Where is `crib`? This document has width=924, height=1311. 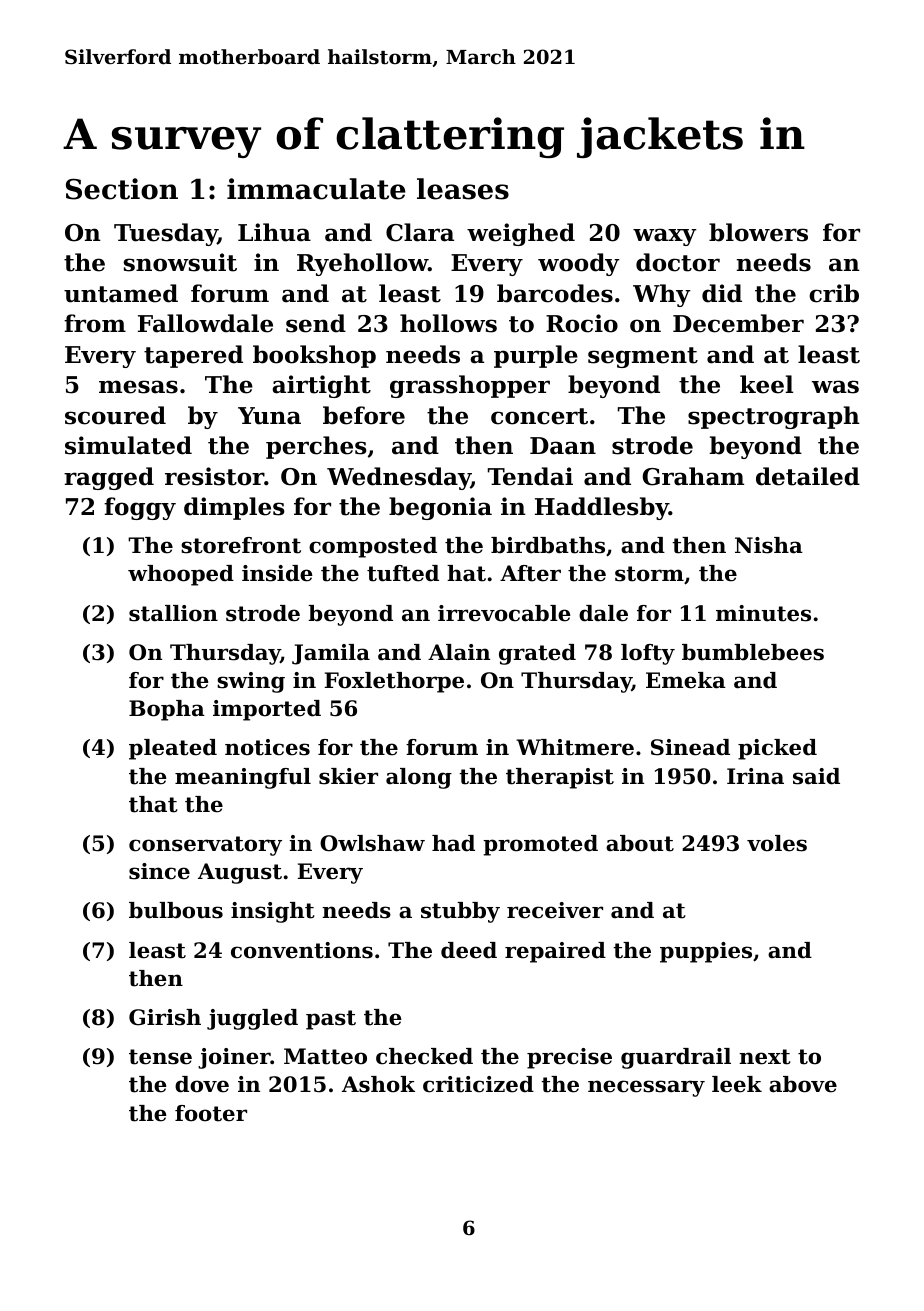 crib is located at coordinates (834, 293).
